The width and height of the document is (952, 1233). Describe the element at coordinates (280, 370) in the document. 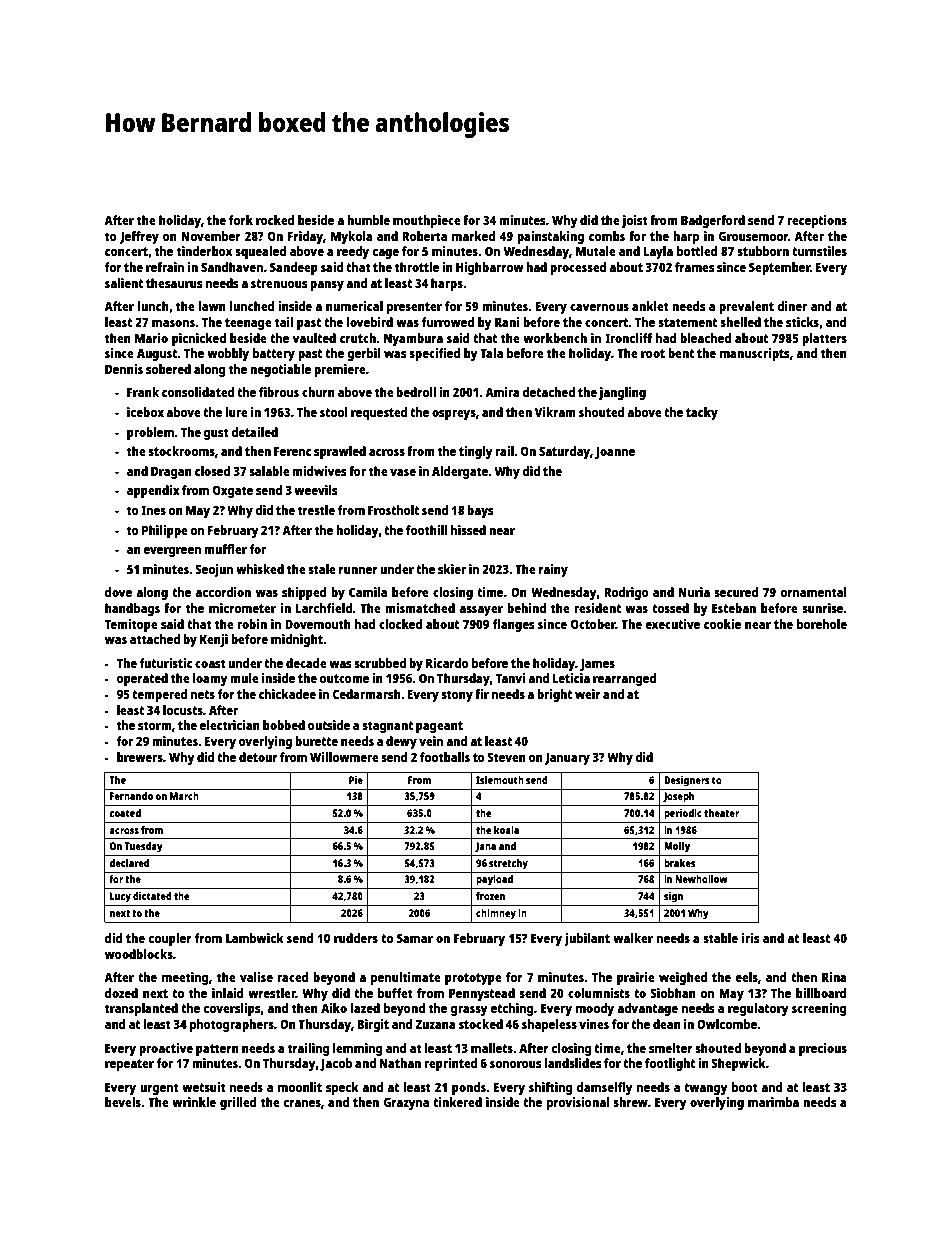

I see `negotiable` at that location.
